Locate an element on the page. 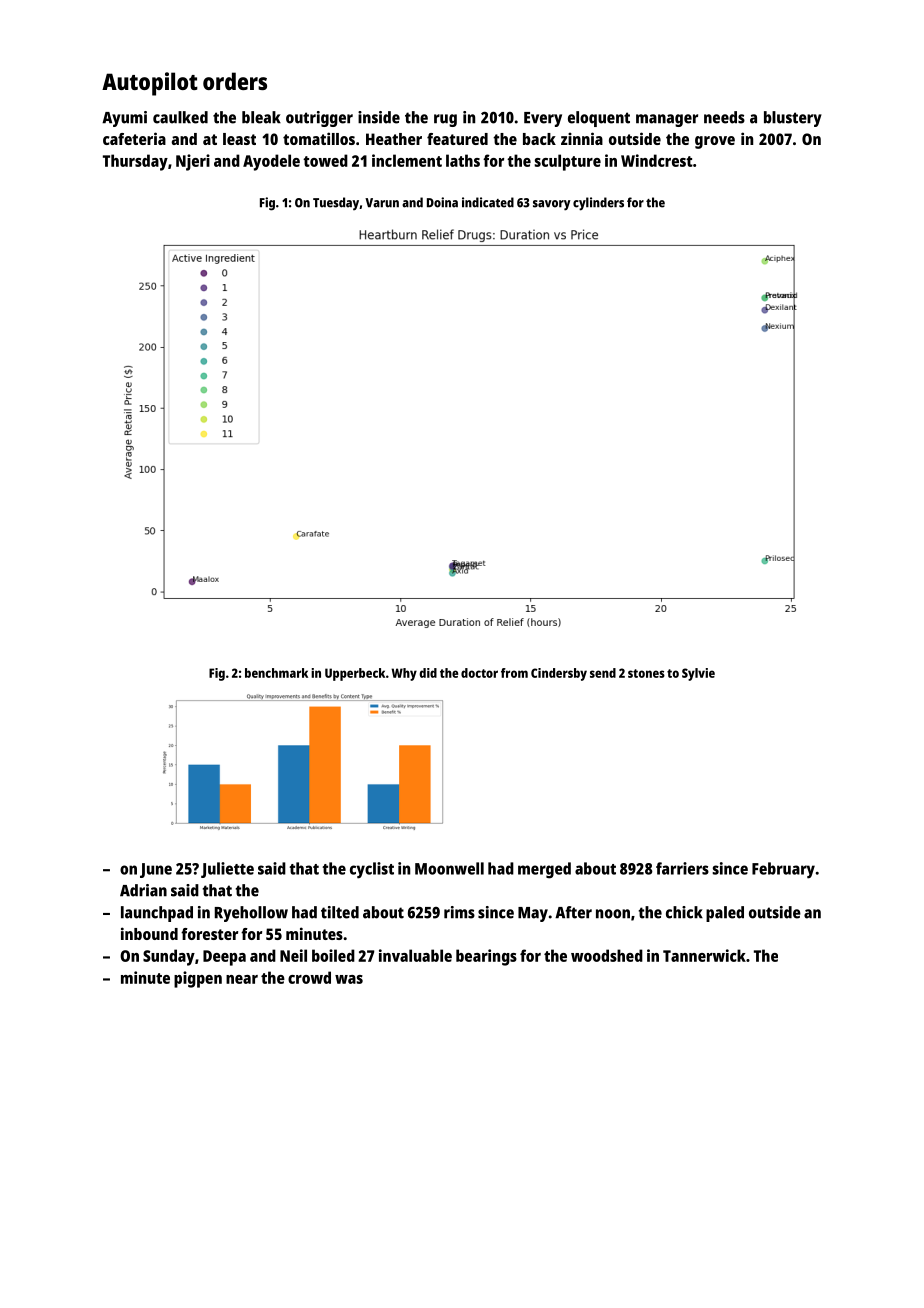 The image size is (924, 1308). orders is located at coordinates (235, 81).
